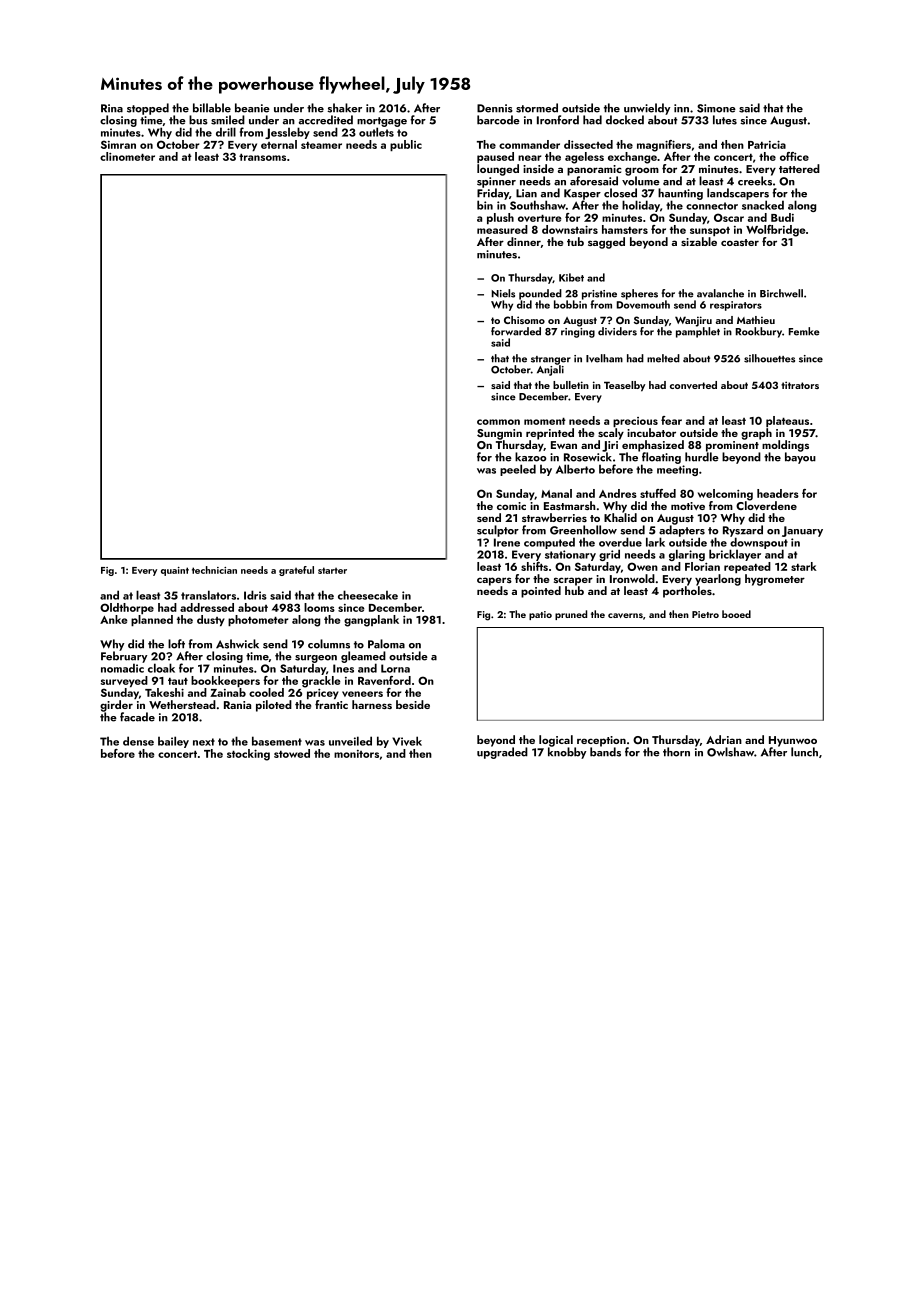 This screenshot has height=1308, width=924. What do you see at coordinates (503, 293) in the screenshot?
I see `Niels` at bounding box center [503, 293].
